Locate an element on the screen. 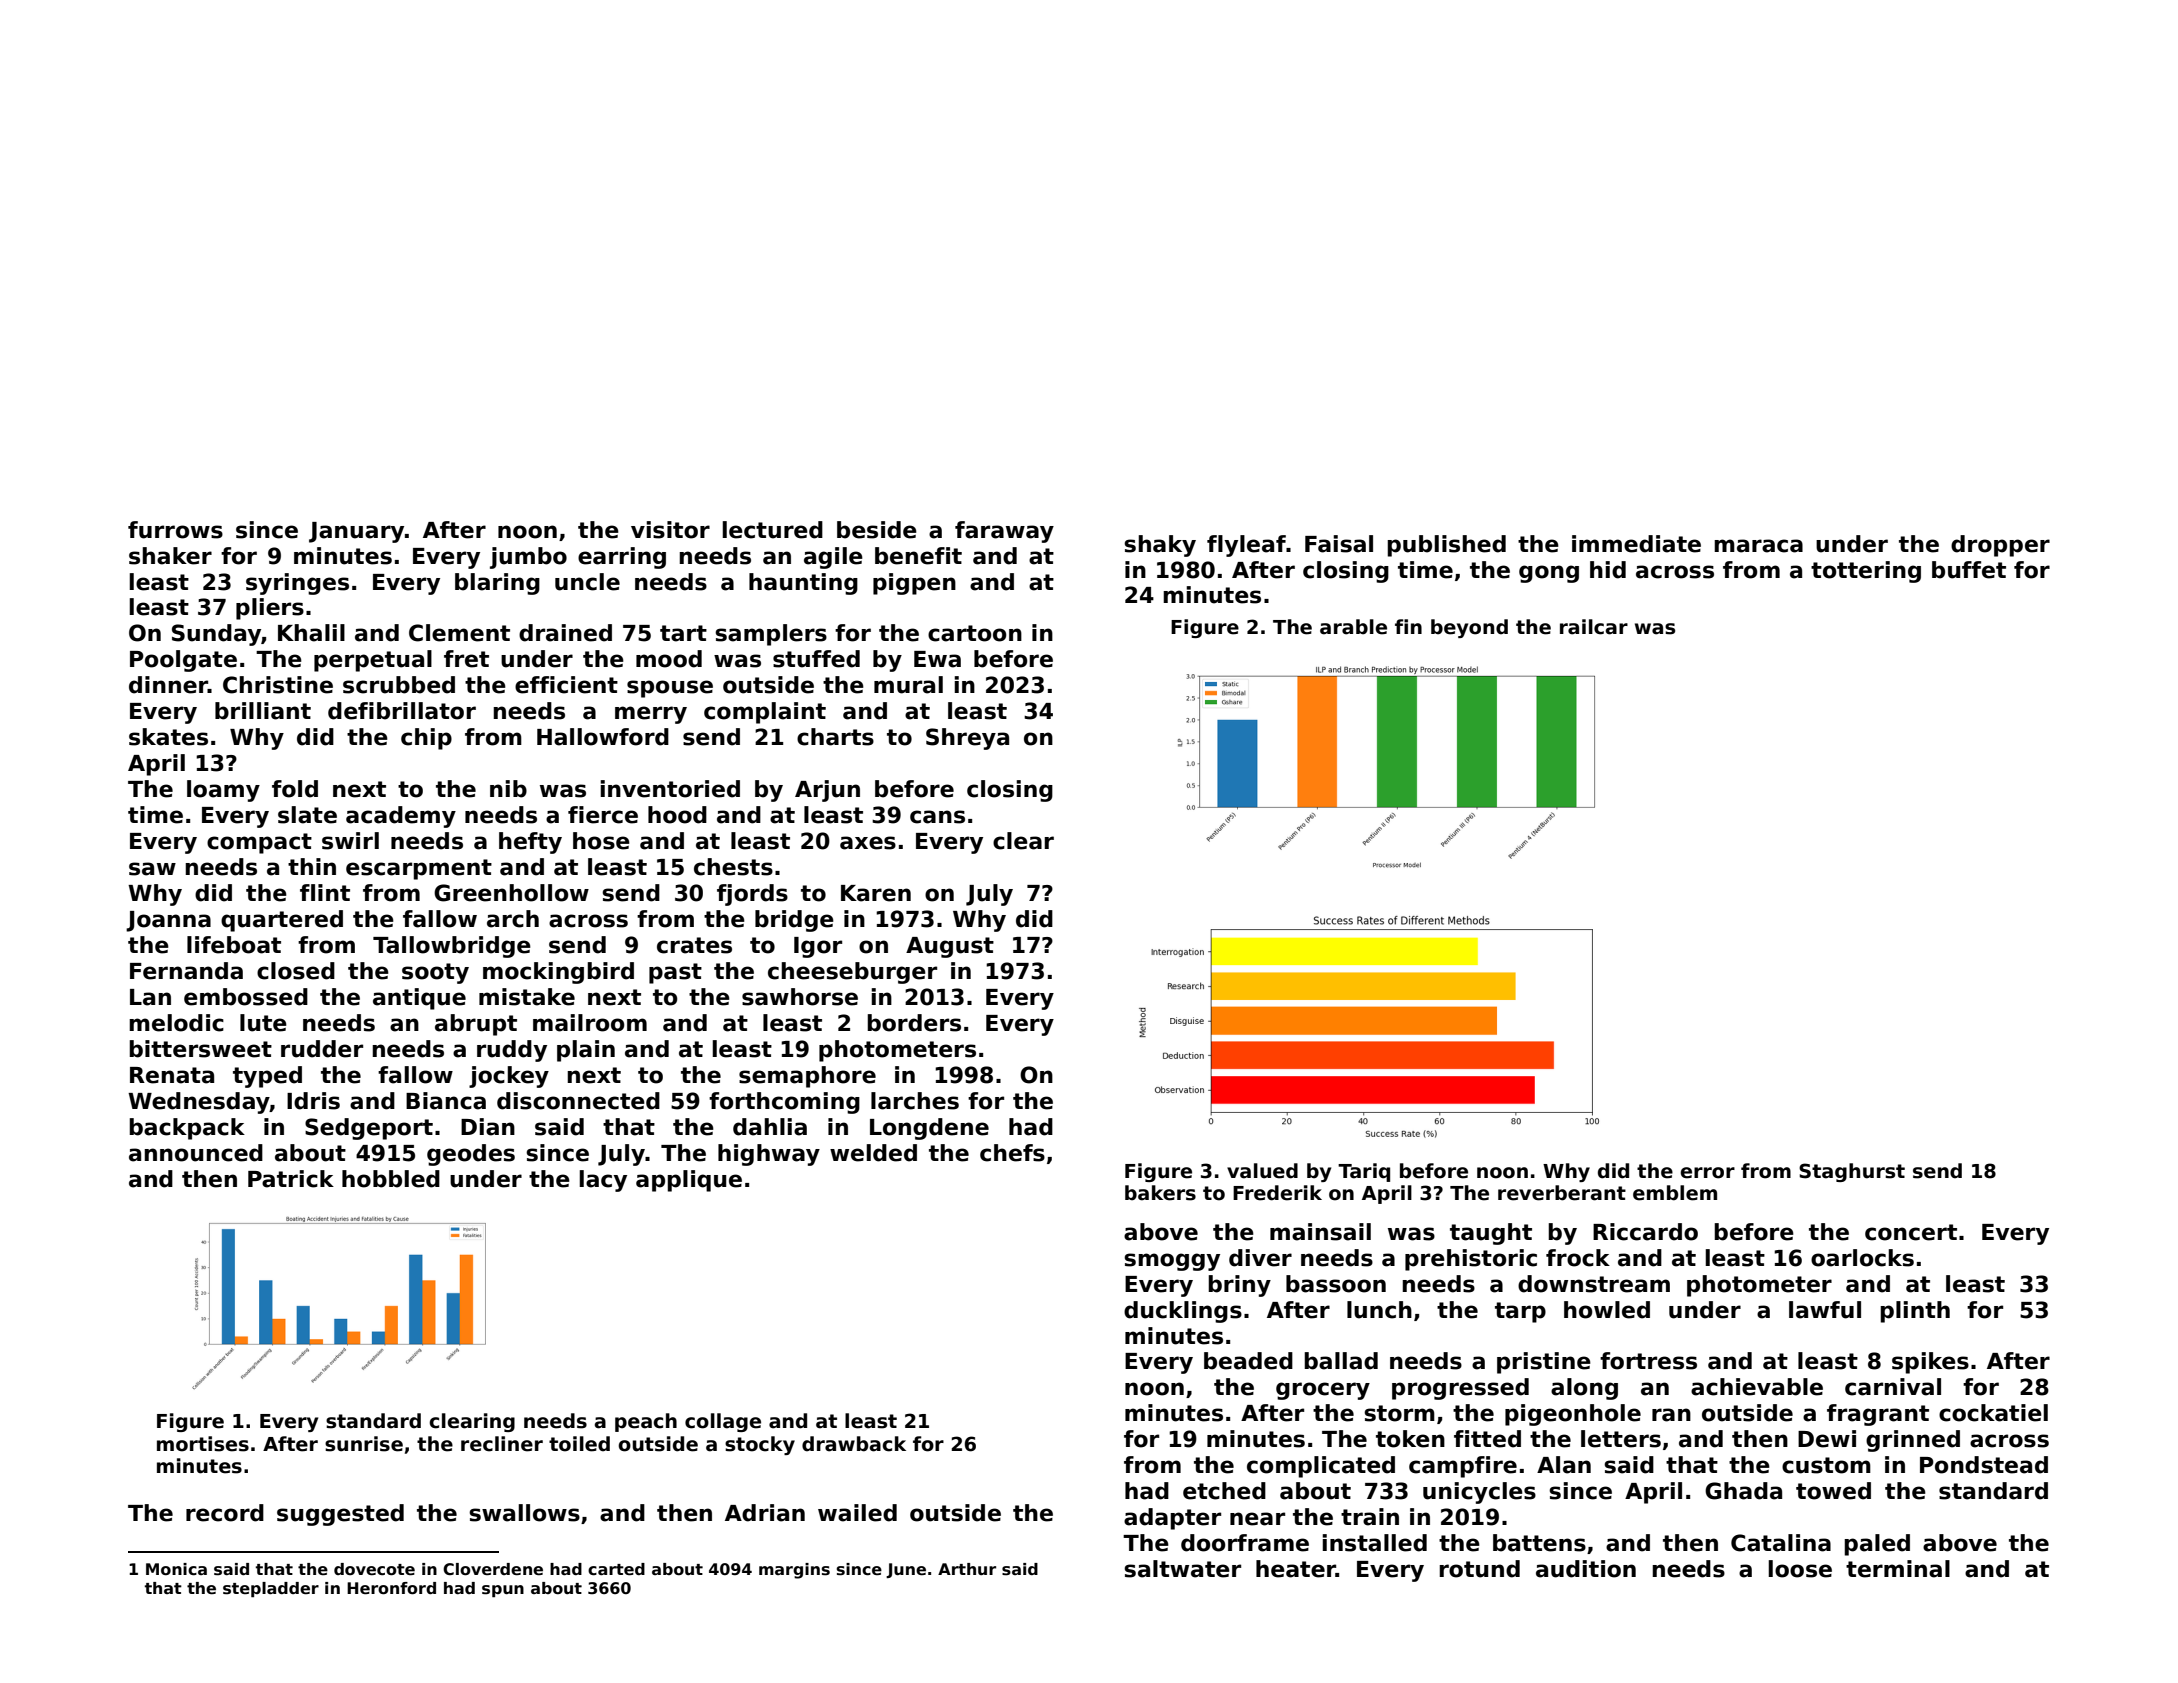 The image size is (2178, 1683). pigpen is located at coordinates (914, 584).
